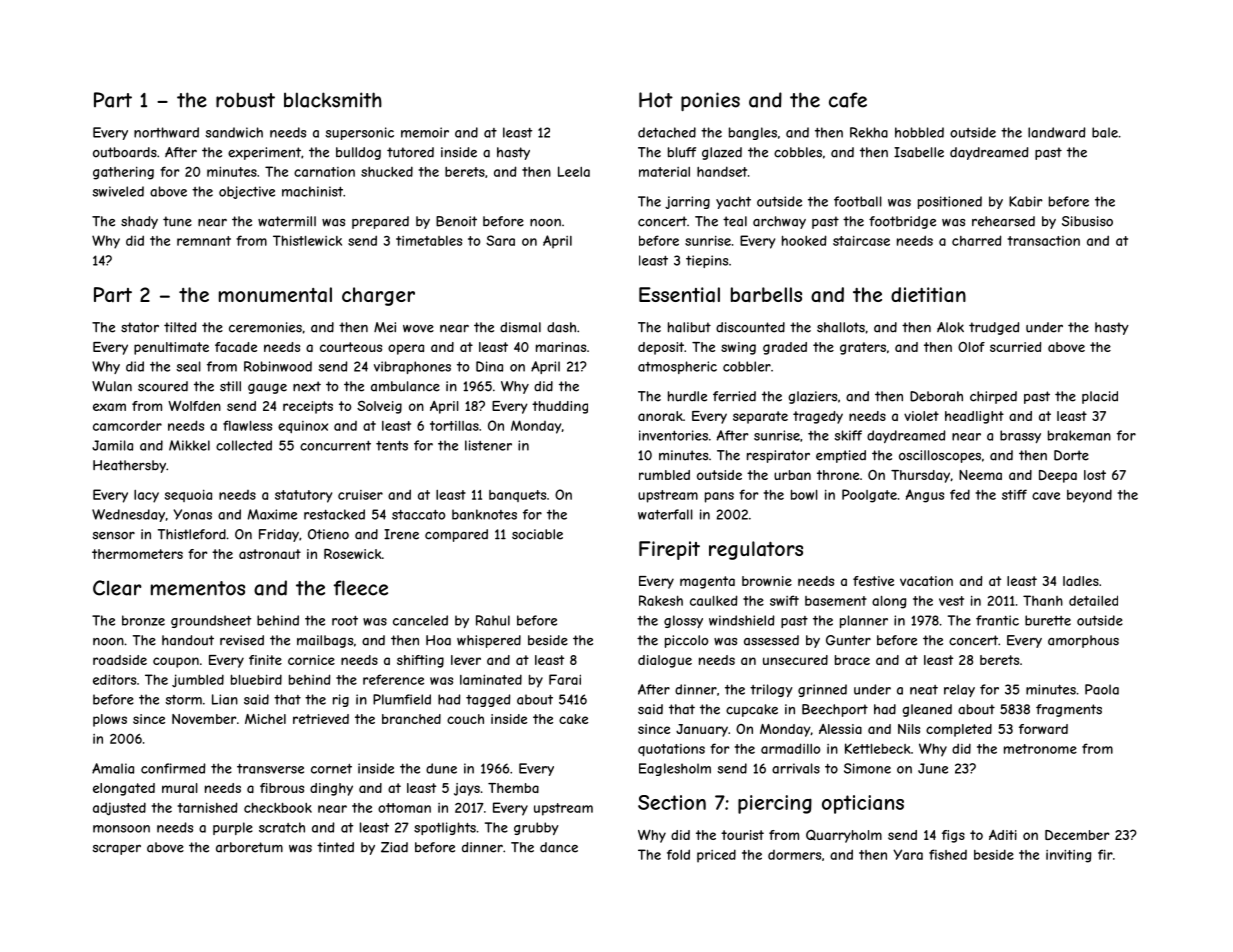 The height and width of the document is (952, 1233). Describe the element at coordinates (664, 475) in the document. I see `rumbled` at that location.
